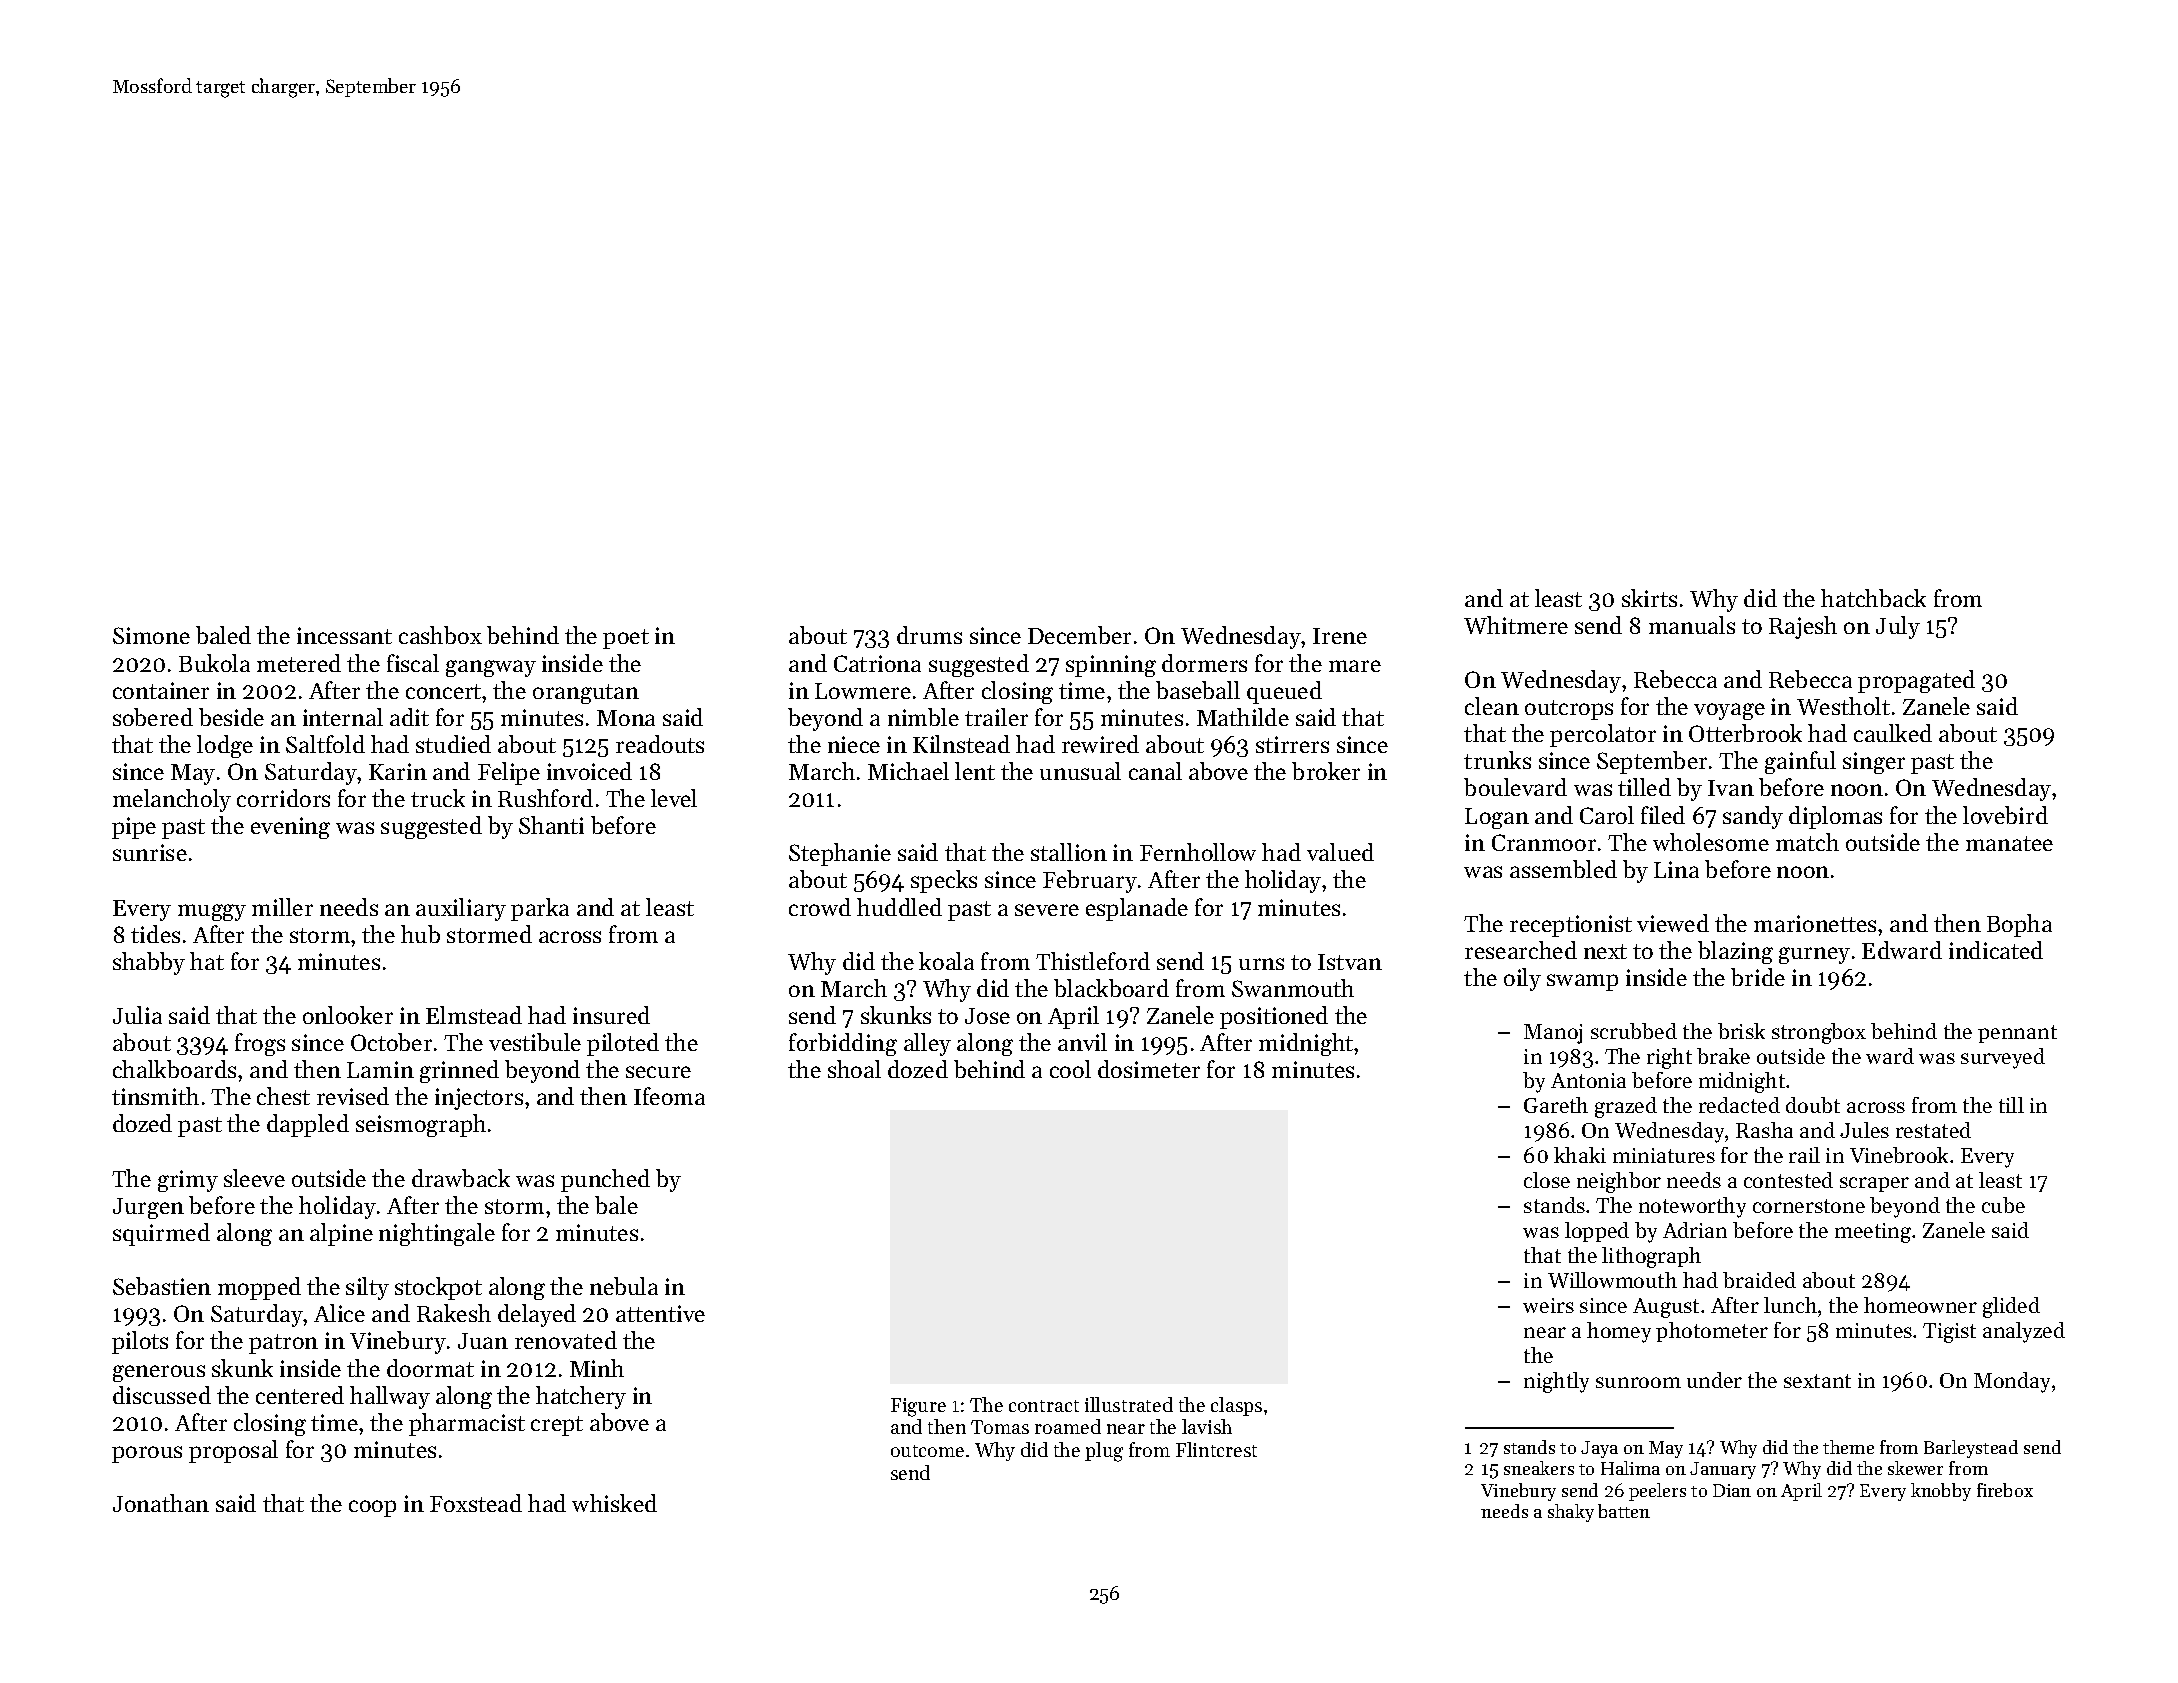 This screenshot has width=2178, height=1683. I want to click on coop, so click(372, 1508).
